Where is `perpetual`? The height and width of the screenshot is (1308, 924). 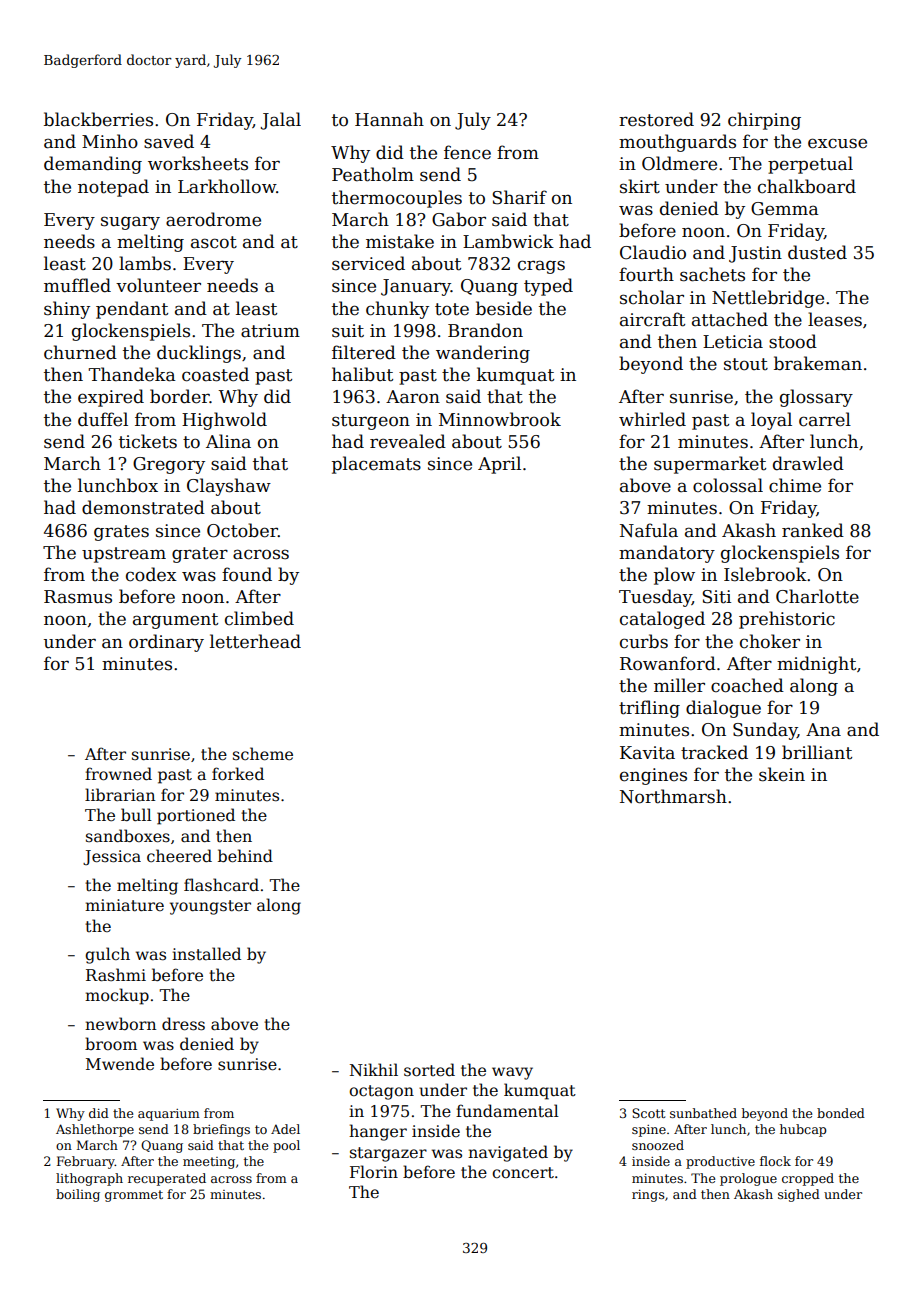
perpetual is located at coordinates (810, 165).
